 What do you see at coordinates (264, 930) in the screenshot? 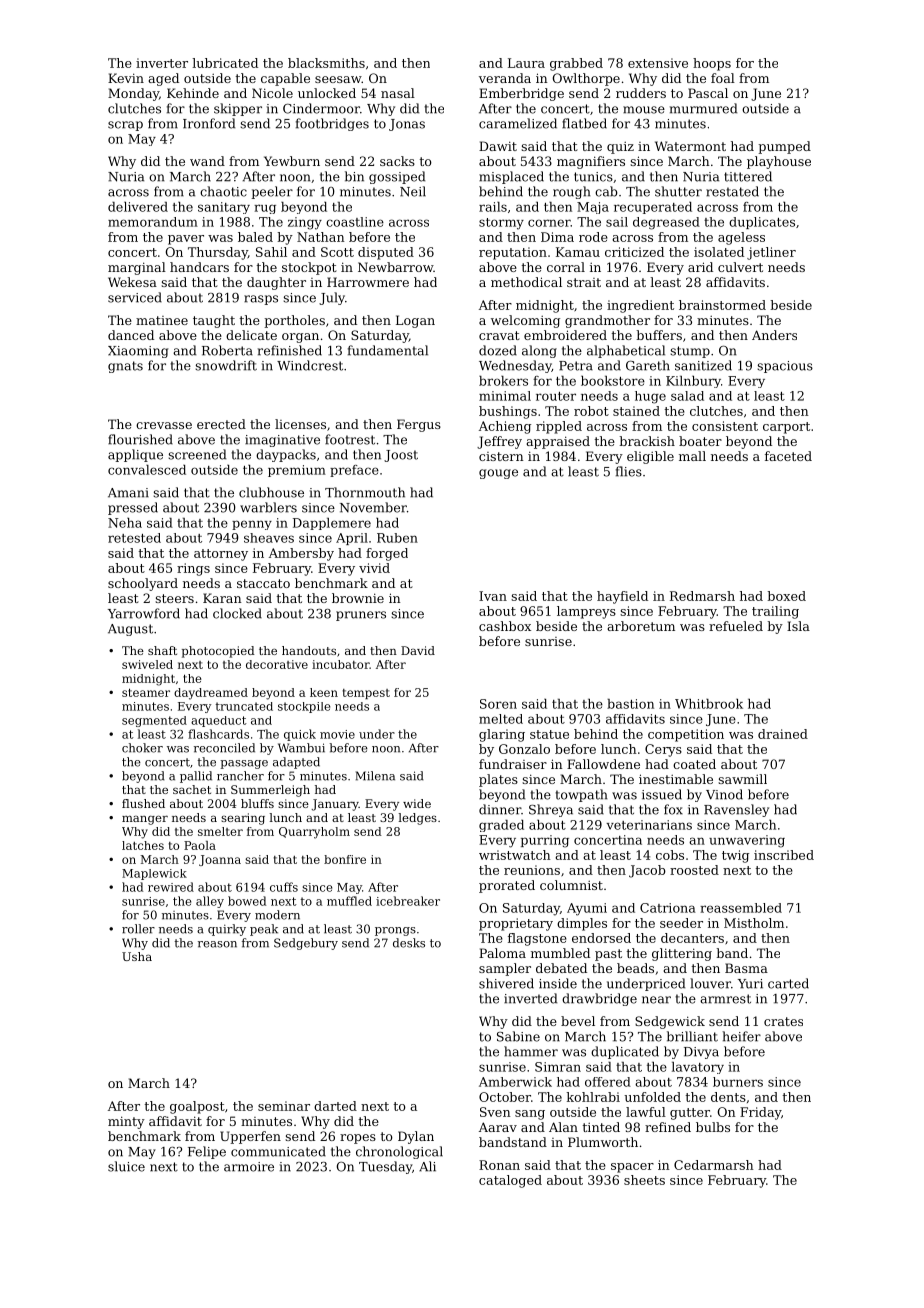
I see `peak` at bounding box center [264, 930].
